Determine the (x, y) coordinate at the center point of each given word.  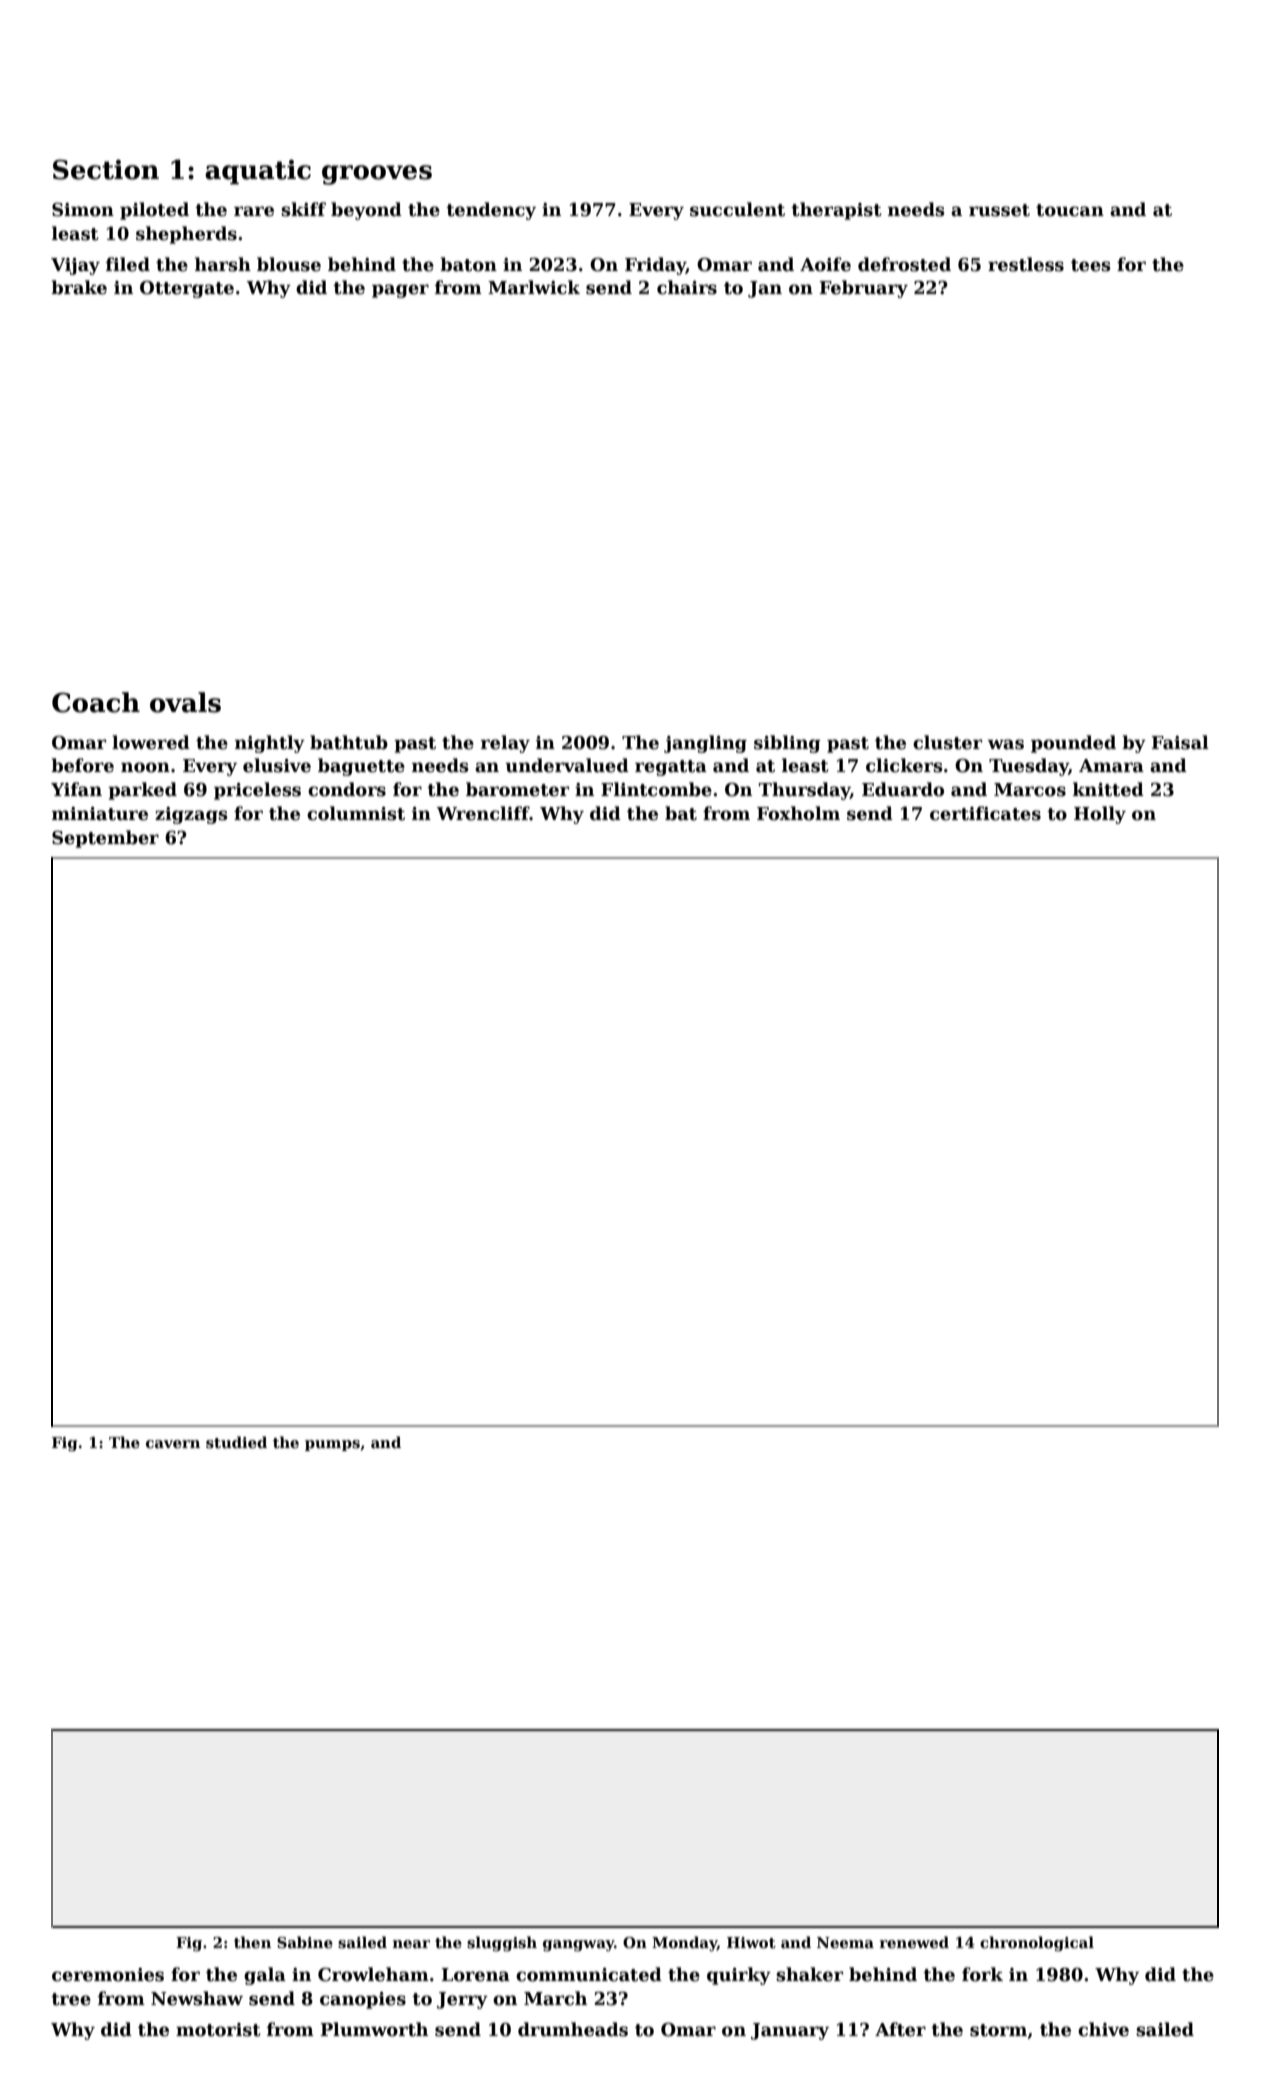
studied (236, 1442)
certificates (985, 813)
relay (505, 744)
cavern (173, 1444)
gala (265, 1976)
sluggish (502, 1943)
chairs (687, 287)
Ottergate (187, 289)
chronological (1037, 1943)
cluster (947, 742)
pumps (332, 1445)
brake (79, 287)
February (863, 289)
